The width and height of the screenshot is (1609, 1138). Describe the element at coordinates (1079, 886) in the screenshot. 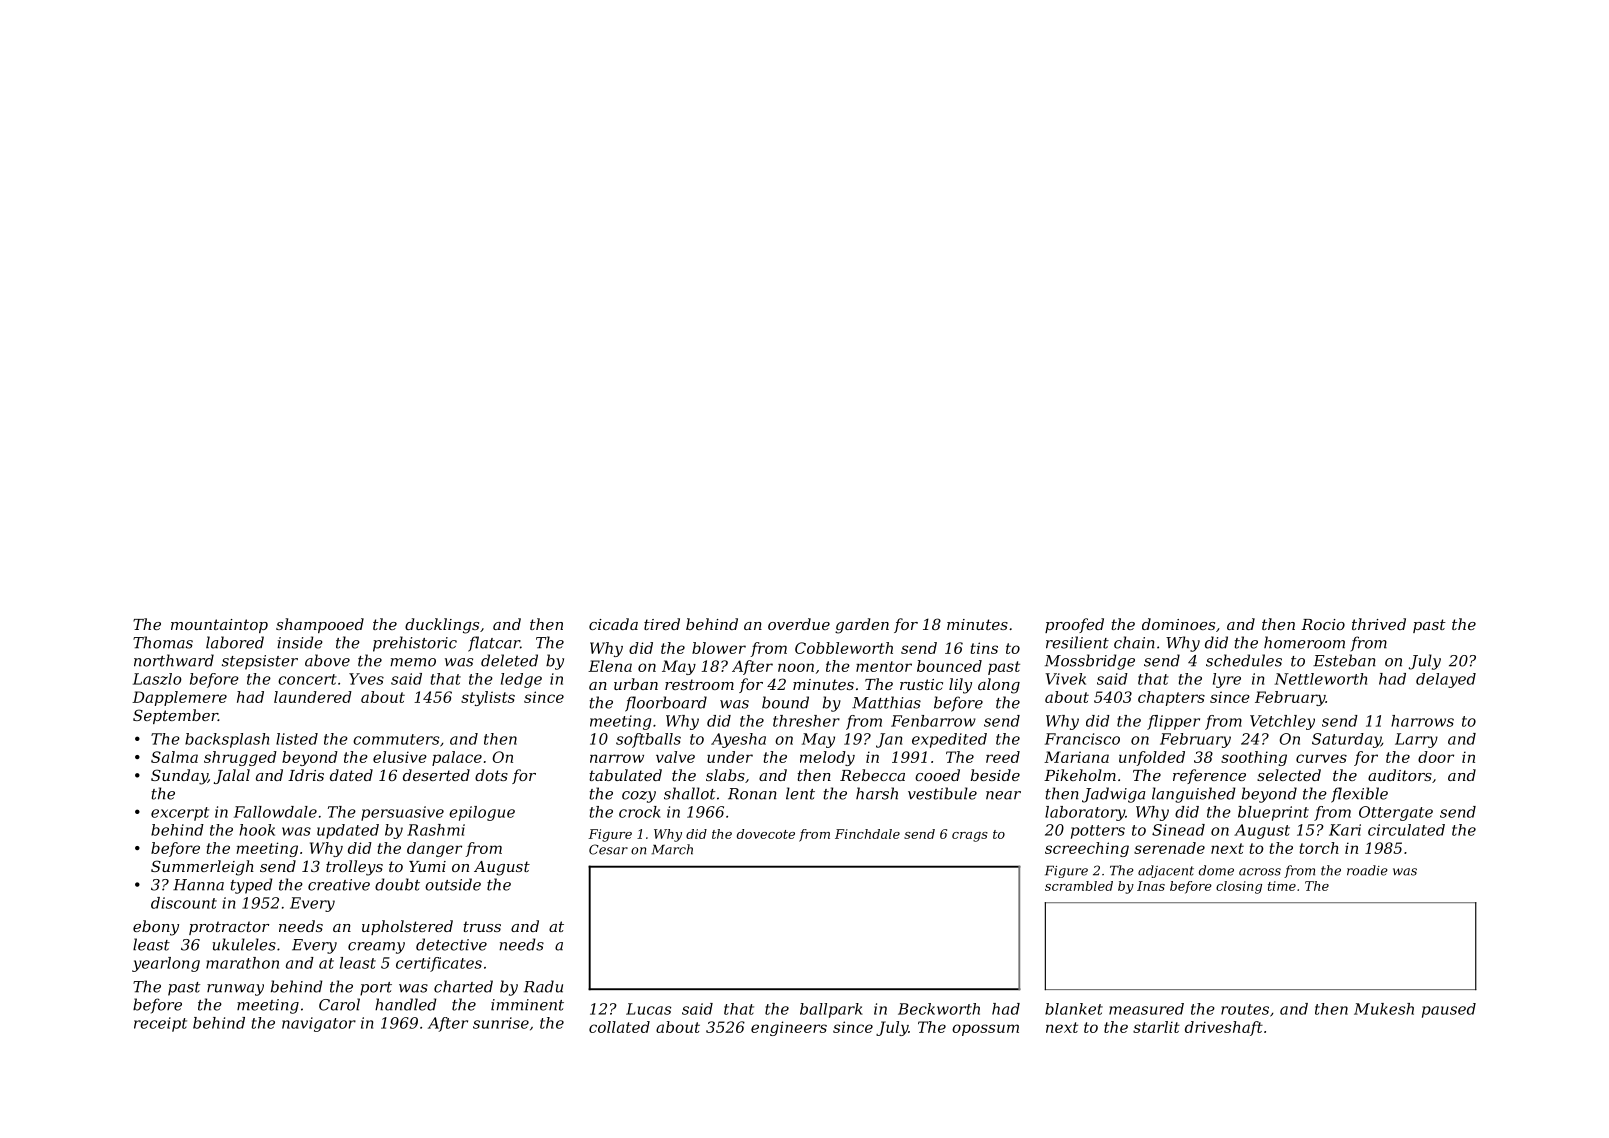

I see `scrambled` at that location.
